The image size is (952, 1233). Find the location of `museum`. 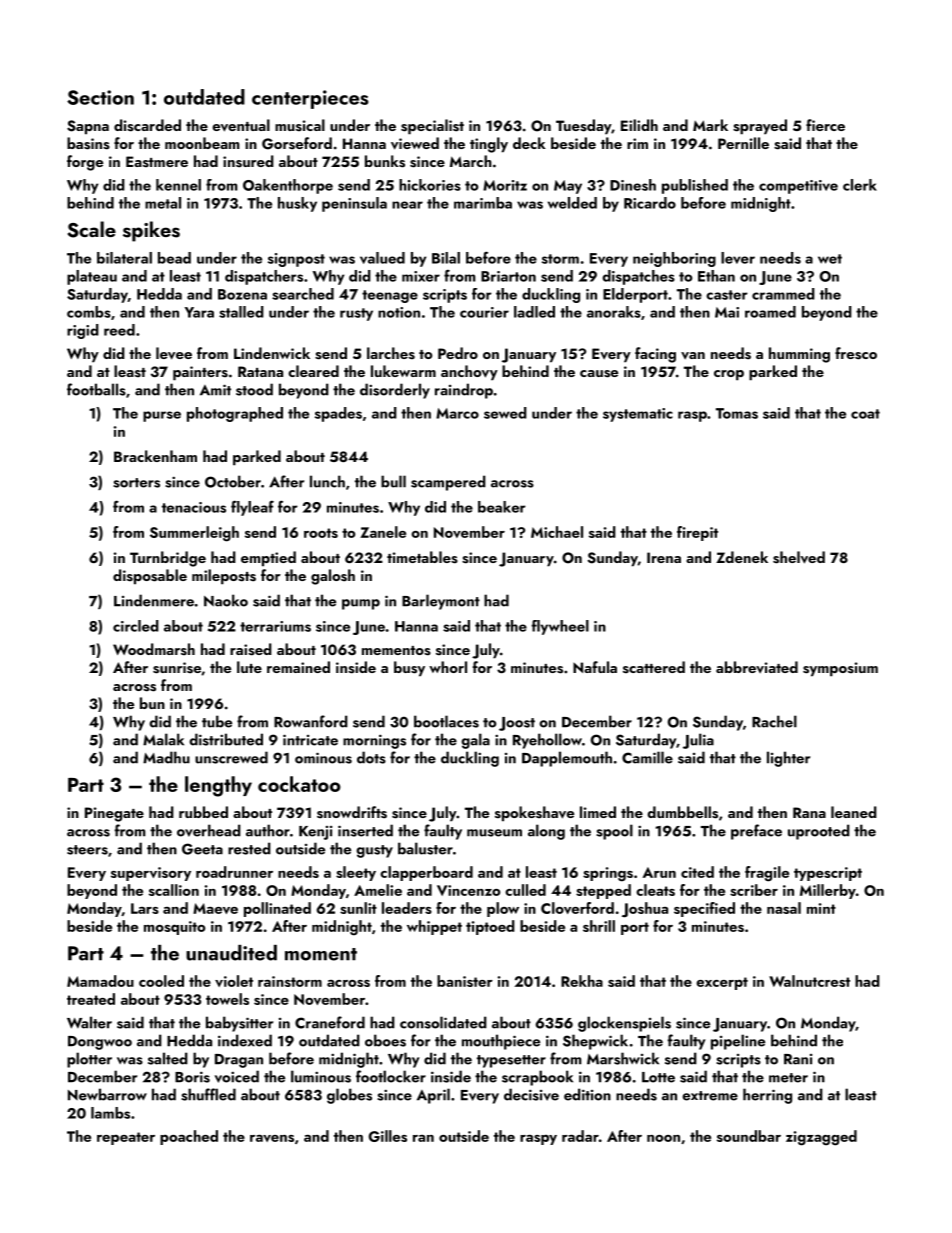

museum is located at coordinates (494, 833).
